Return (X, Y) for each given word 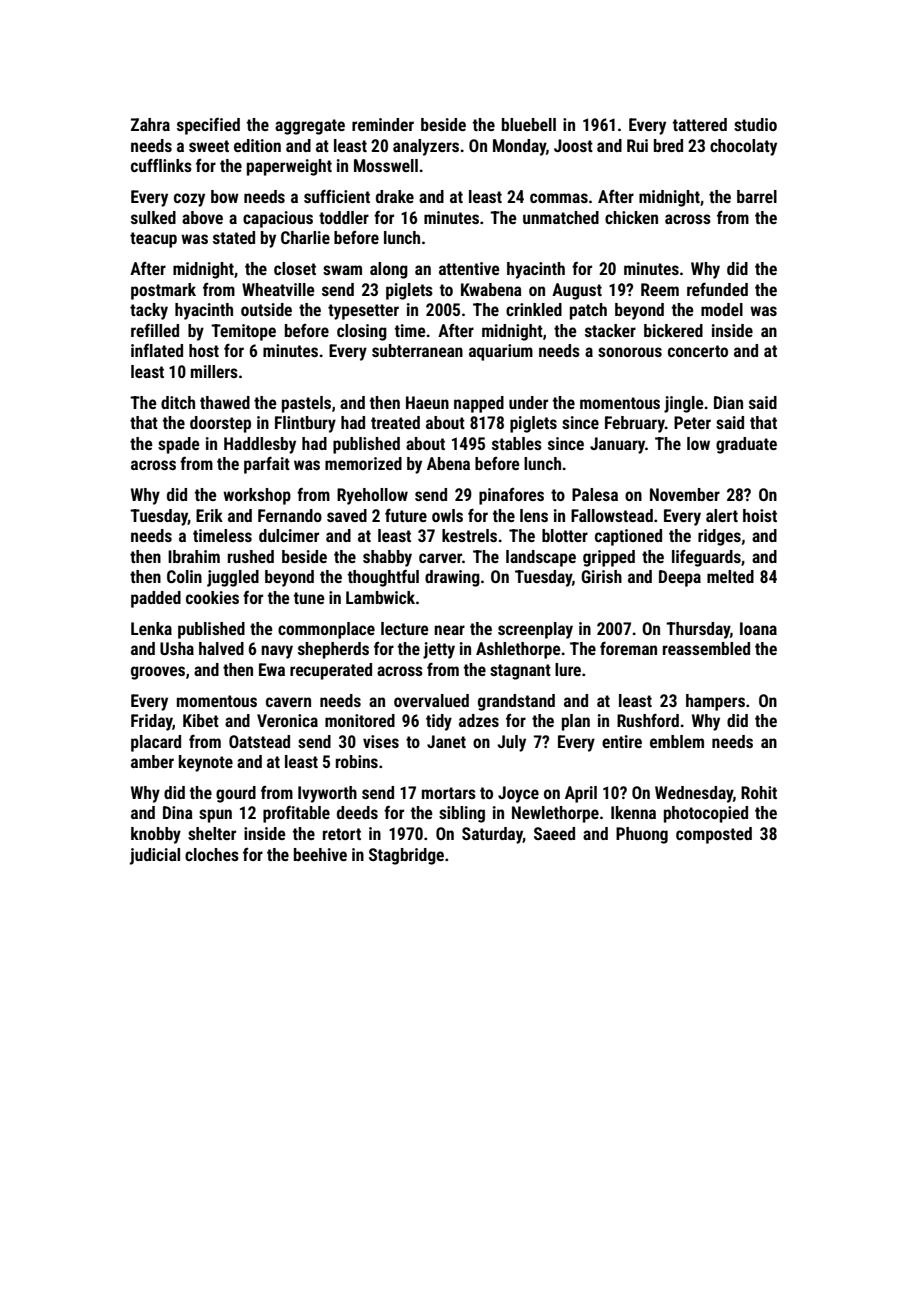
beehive (320, 854)
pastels (306, 404)
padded (156, 599)
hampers (715, 702)
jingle (684, 404)
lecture (405, 628)
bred (668, 145)
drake (395, 196)
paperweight (289, 167)
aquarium (501, 352)
